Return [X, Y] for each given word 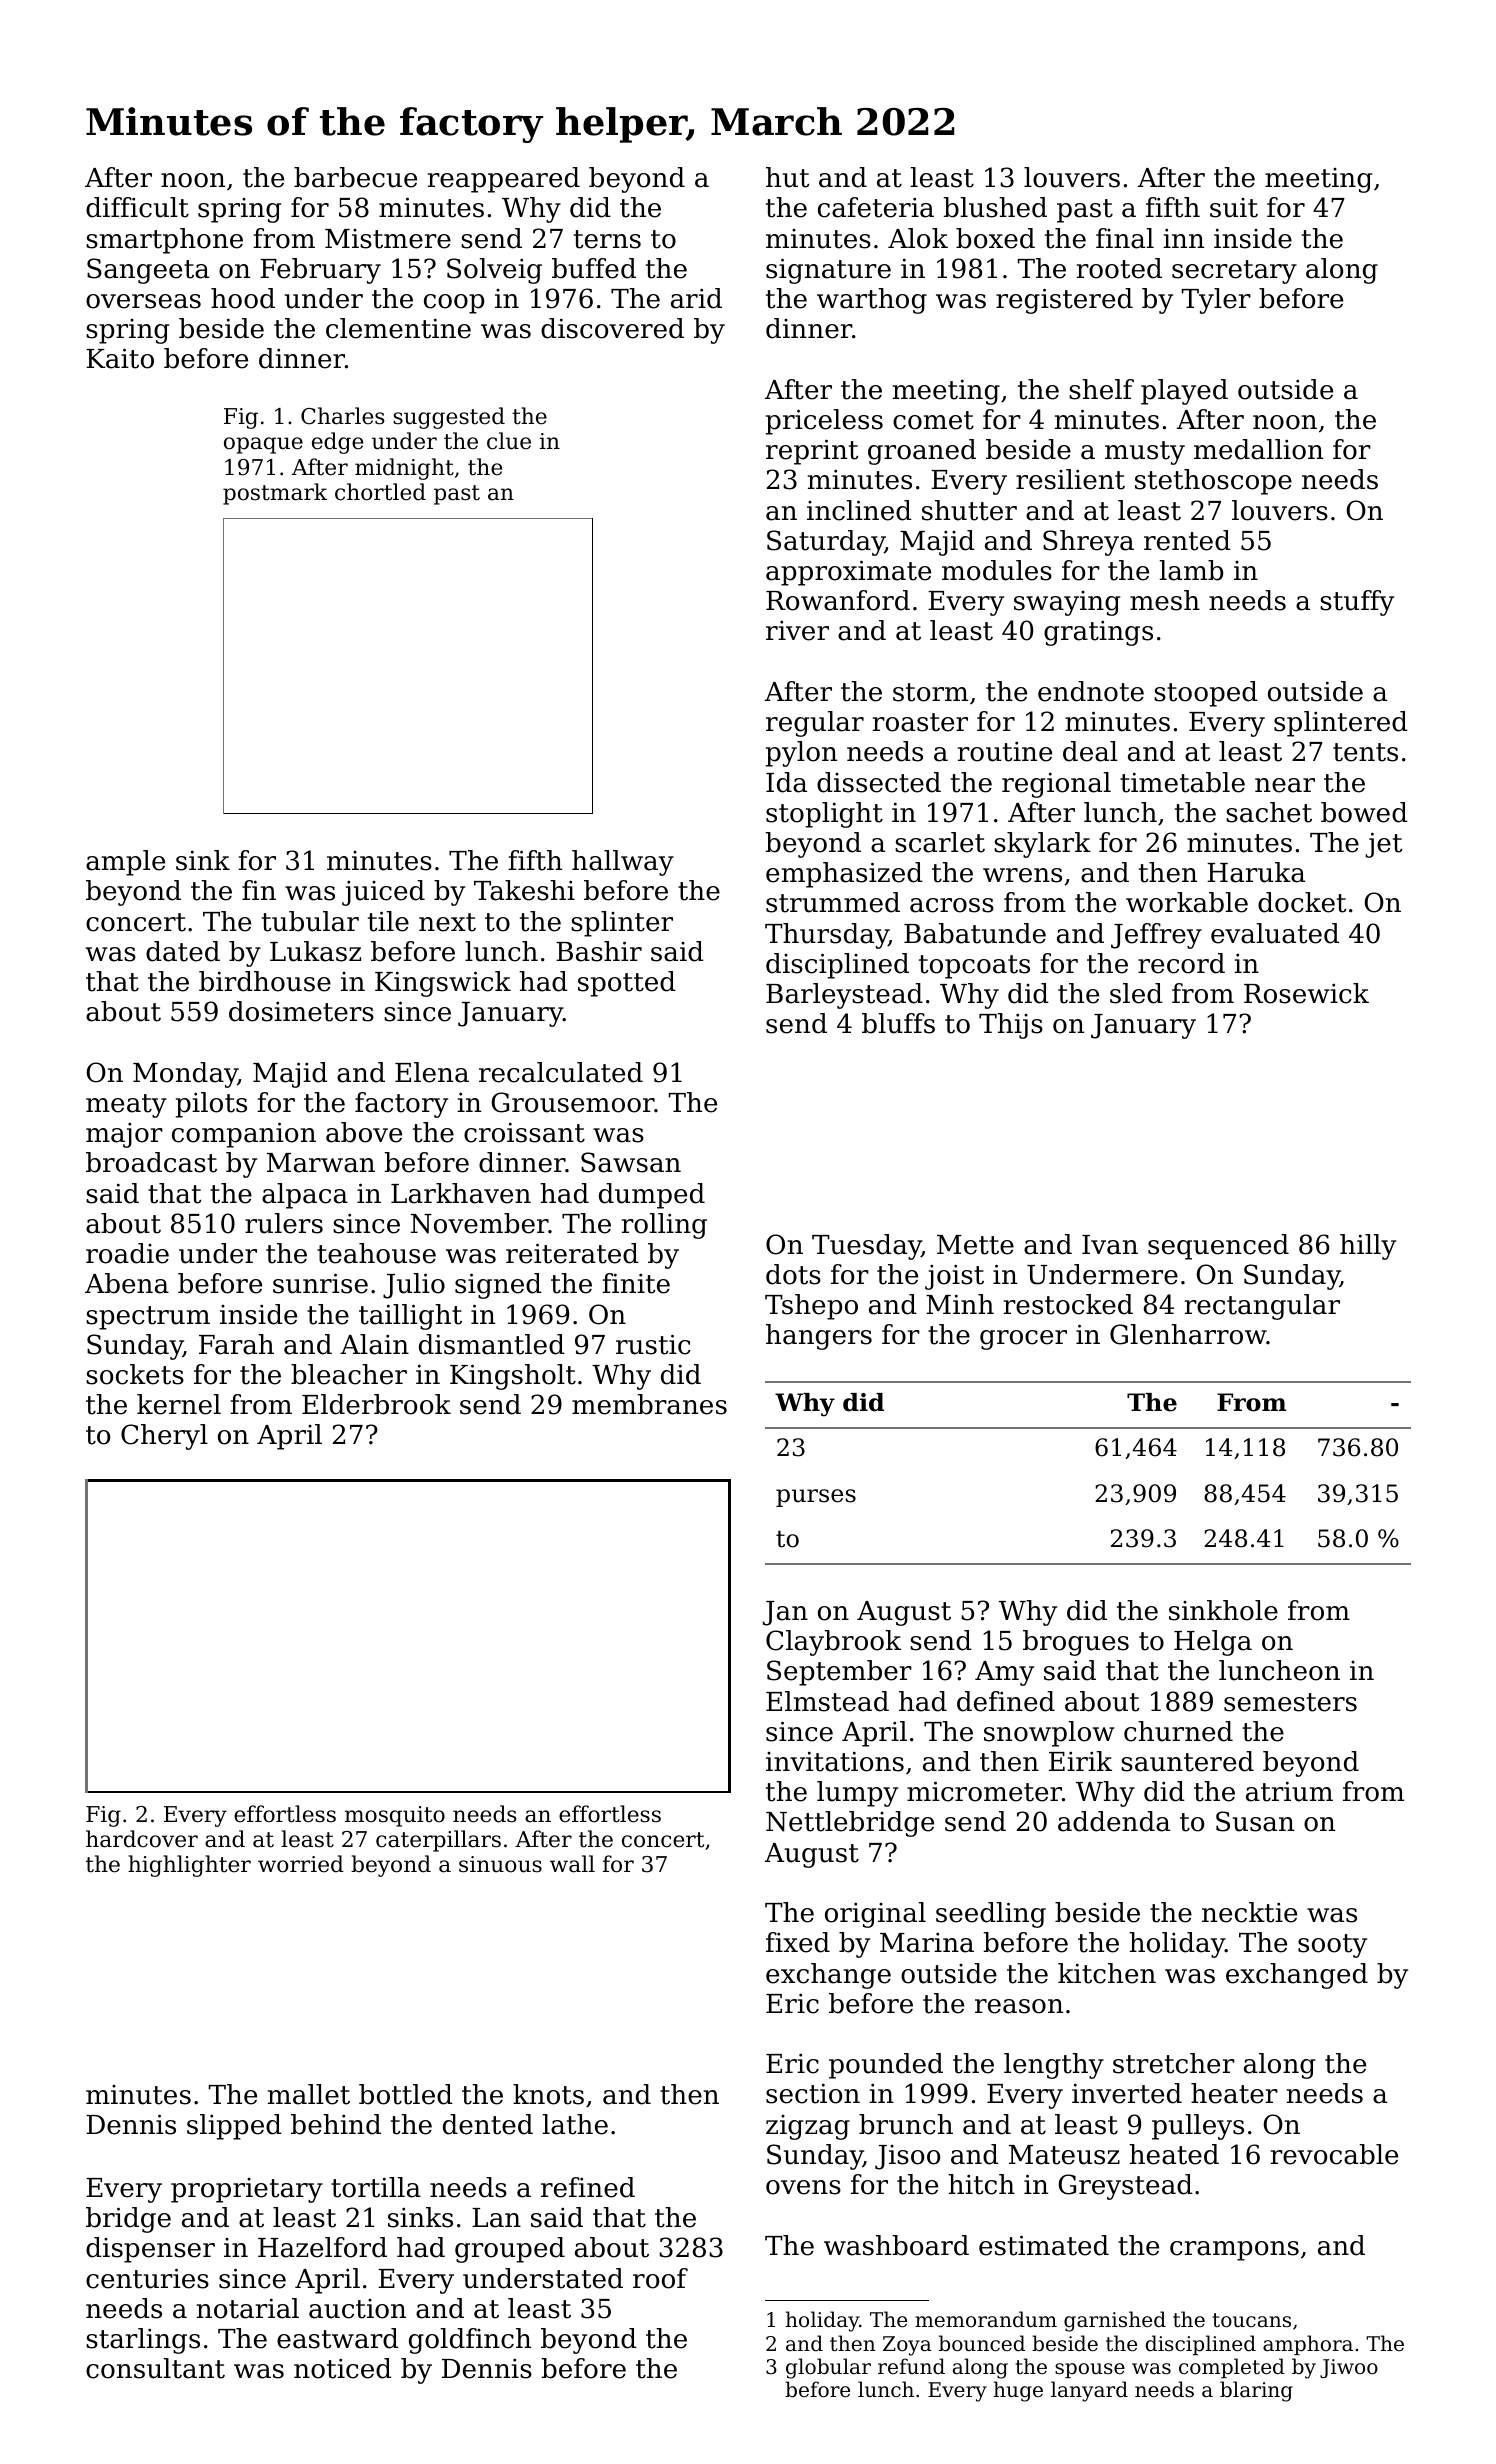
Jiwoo [1349, 2368]
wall [572, 1864]
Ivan [1110, 1245]
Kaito [120, 358]
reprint [812, 452]
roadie [127, 1253]
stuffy [1357, 603]
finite [636, 1283]
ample [125, 863]
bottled [406, 2094]
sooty [1332, 1946]
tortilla [376, 2187]
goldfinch [470, 2341]
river [797, 630]
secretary [1234, 272]
